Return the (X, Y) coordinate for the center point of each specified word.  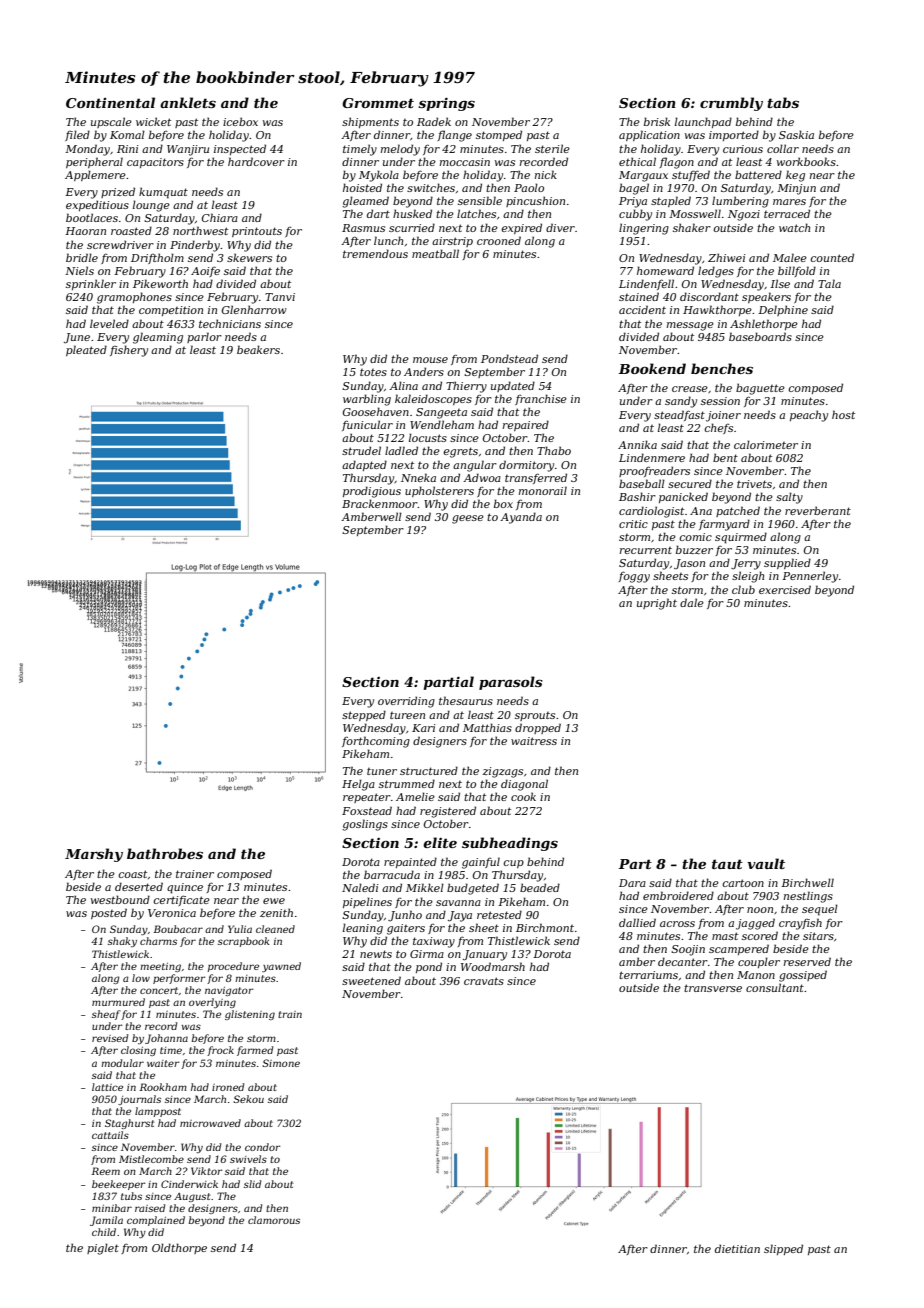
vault (766, 863)
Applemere (95, 175)
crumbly (731, 104)
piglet (103, 1249)
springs (446, 104)
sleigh (748, 577)
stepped (364, 715)
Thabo (554, 450)
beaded (540, 887)
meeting (160, 967)
